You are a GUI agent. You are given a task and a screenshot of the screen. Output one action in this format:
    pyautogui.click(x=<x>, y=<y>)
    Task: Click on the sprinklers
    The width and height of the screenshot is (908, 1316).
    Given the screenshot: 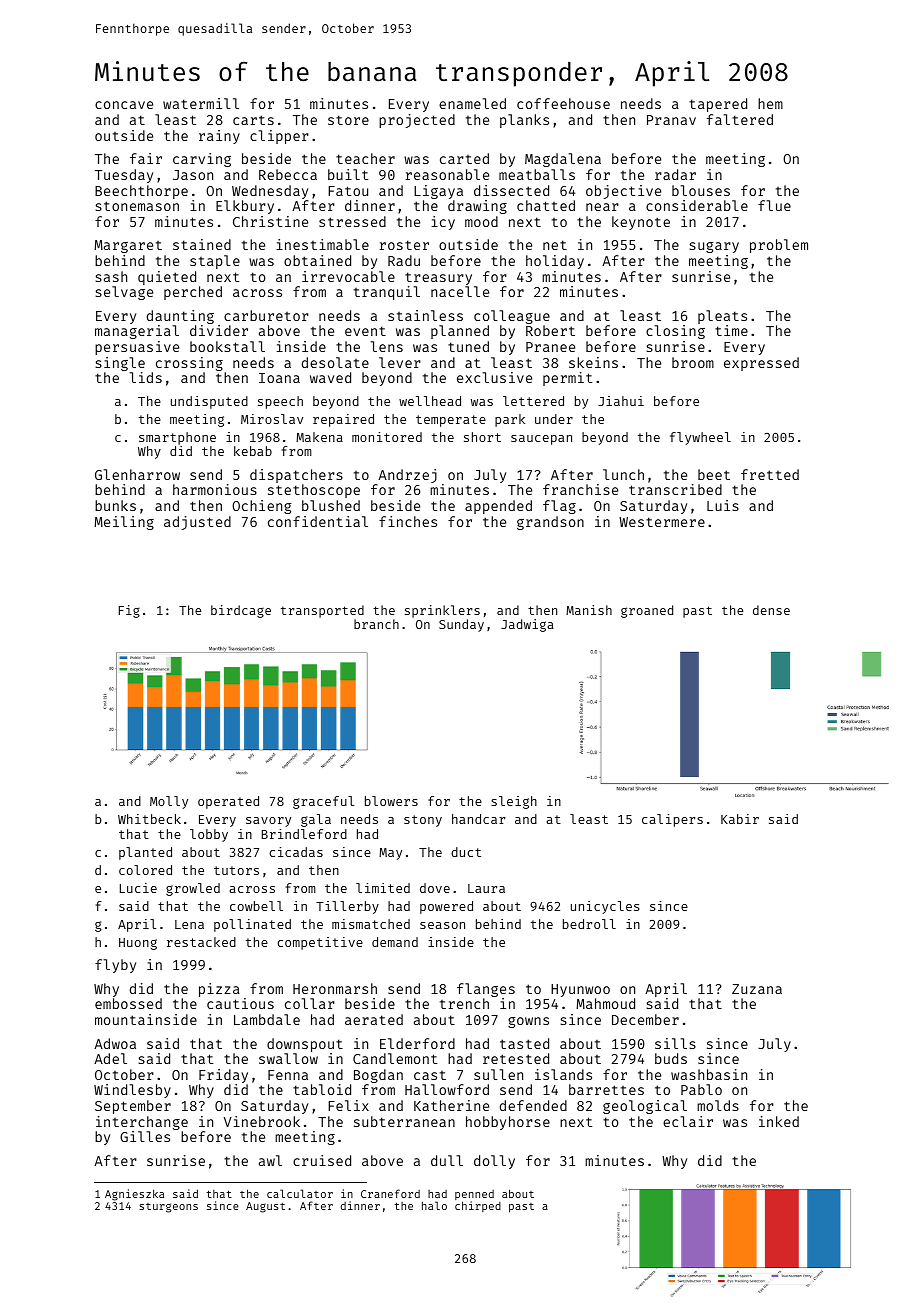 What is the action you would take?
    pyautogui.click(x=442, y=611)
